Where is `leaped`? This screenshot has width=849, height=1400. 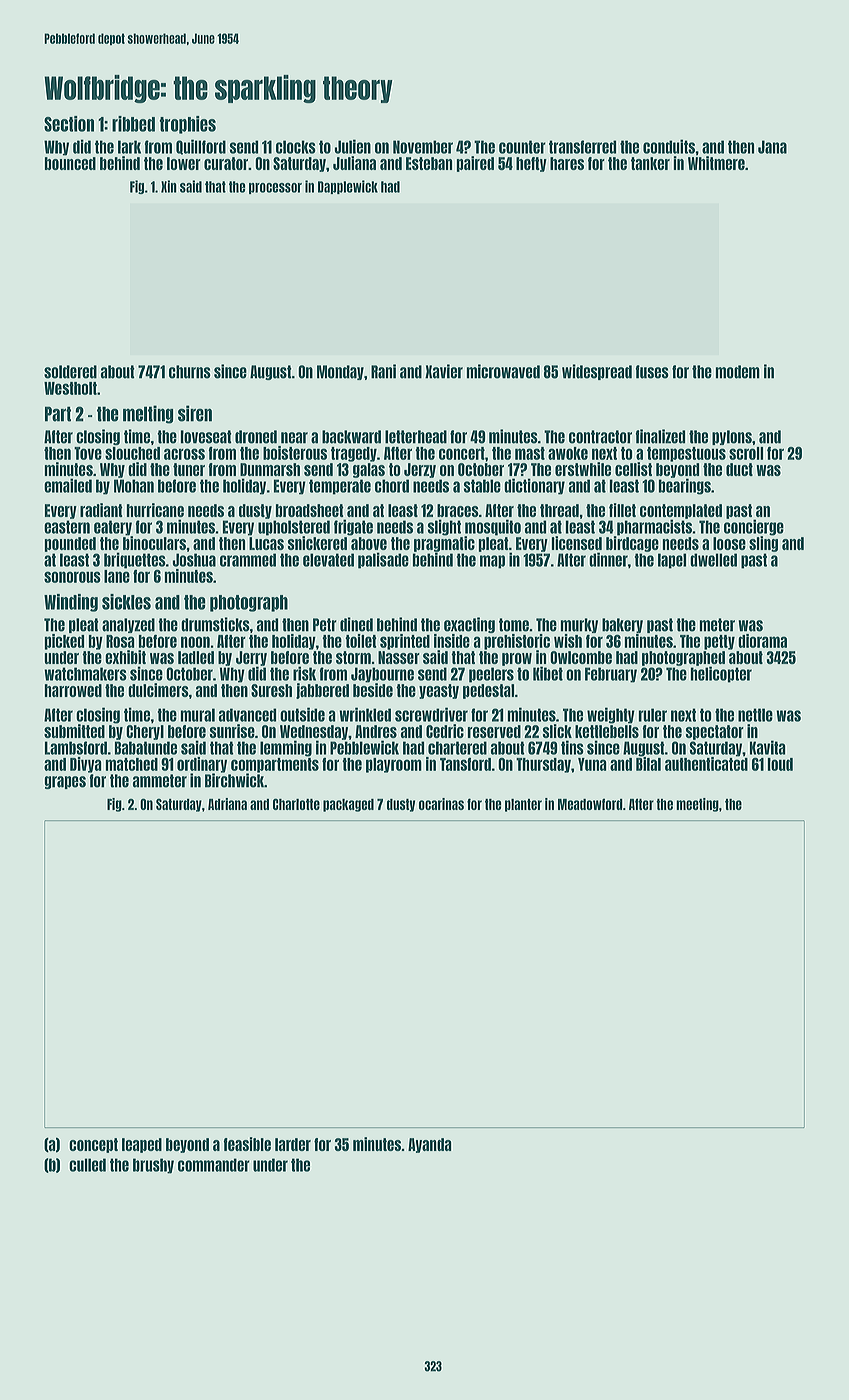
leaped is located at coordinates (142, 1145).
